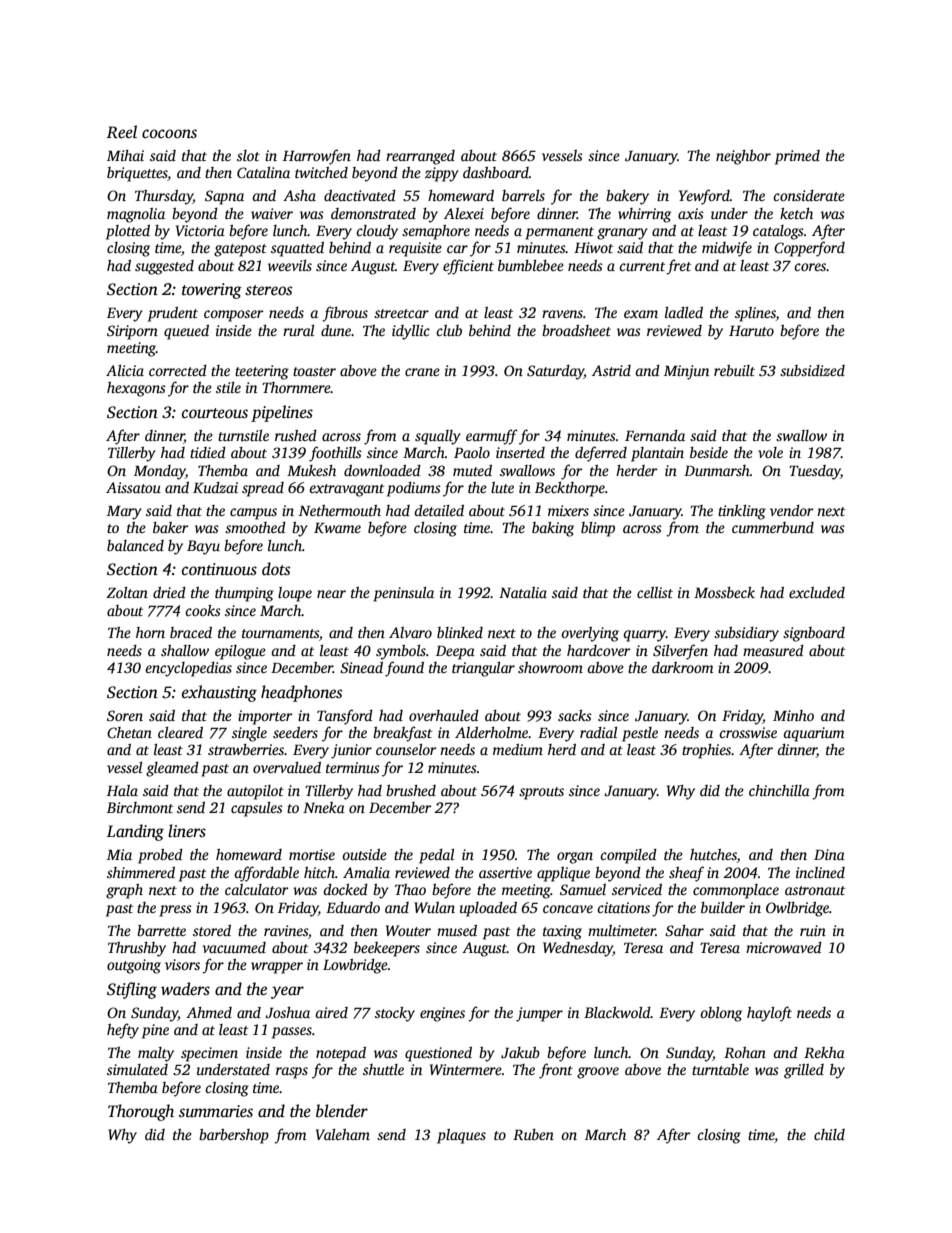 This page has height=1233, width=952. Describe the element at coordinates (814, 634) in the page. I see `signboard` at that location.
